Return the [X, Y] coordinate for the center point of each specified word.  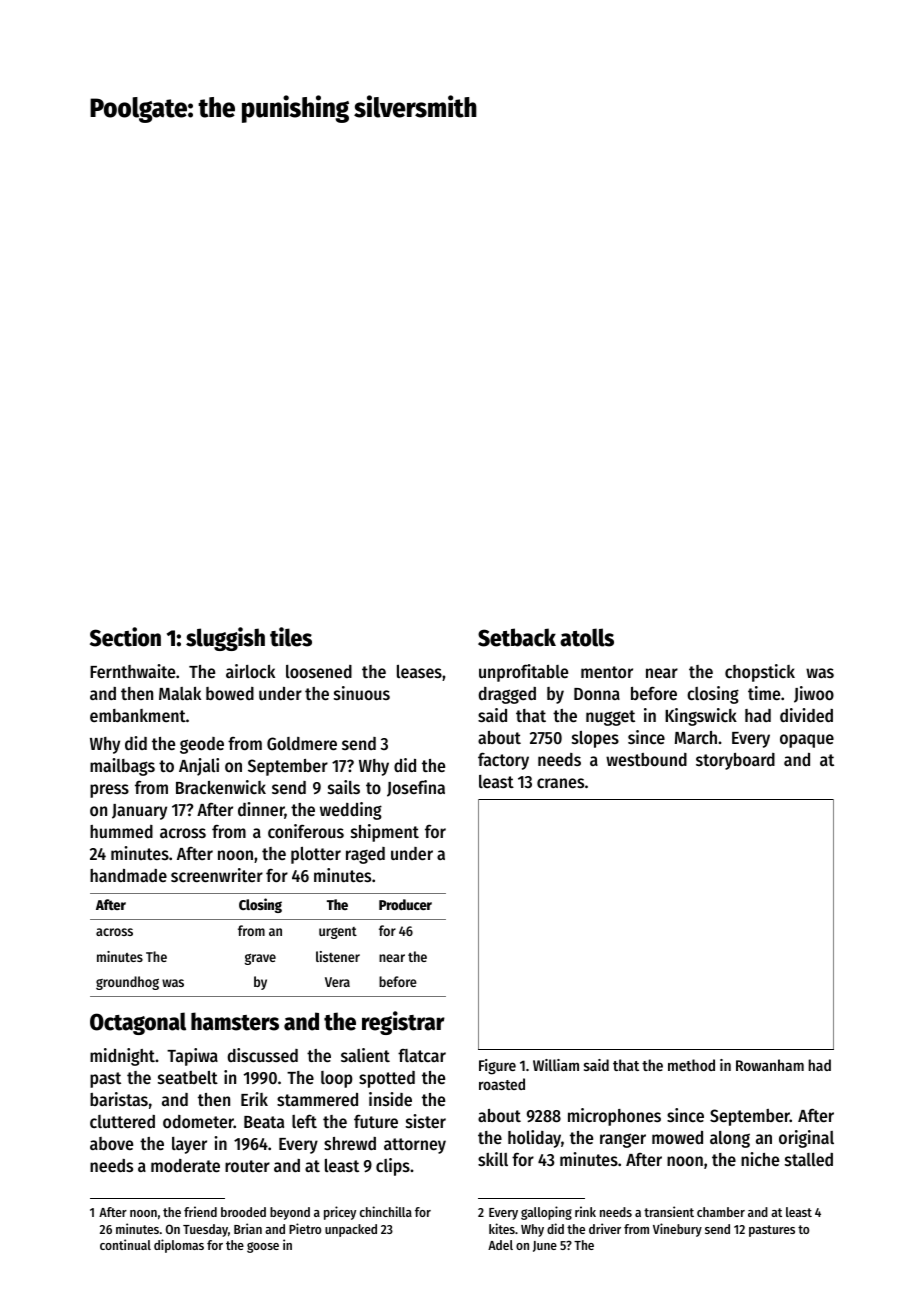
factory [503, 761]
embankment [138, 715]
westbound [646, 759]
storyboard [735, 761]
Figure [497, 1067]
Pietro [305, 1228]
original [806, 1139]
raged [365, 855]
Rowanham [770, 1065]
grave [260, 959]
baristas [119, 1099]
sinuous [362, 693]
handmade [128, 875]
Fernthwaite [132, 671]
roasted [502, 1084]
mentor [607, 672]
